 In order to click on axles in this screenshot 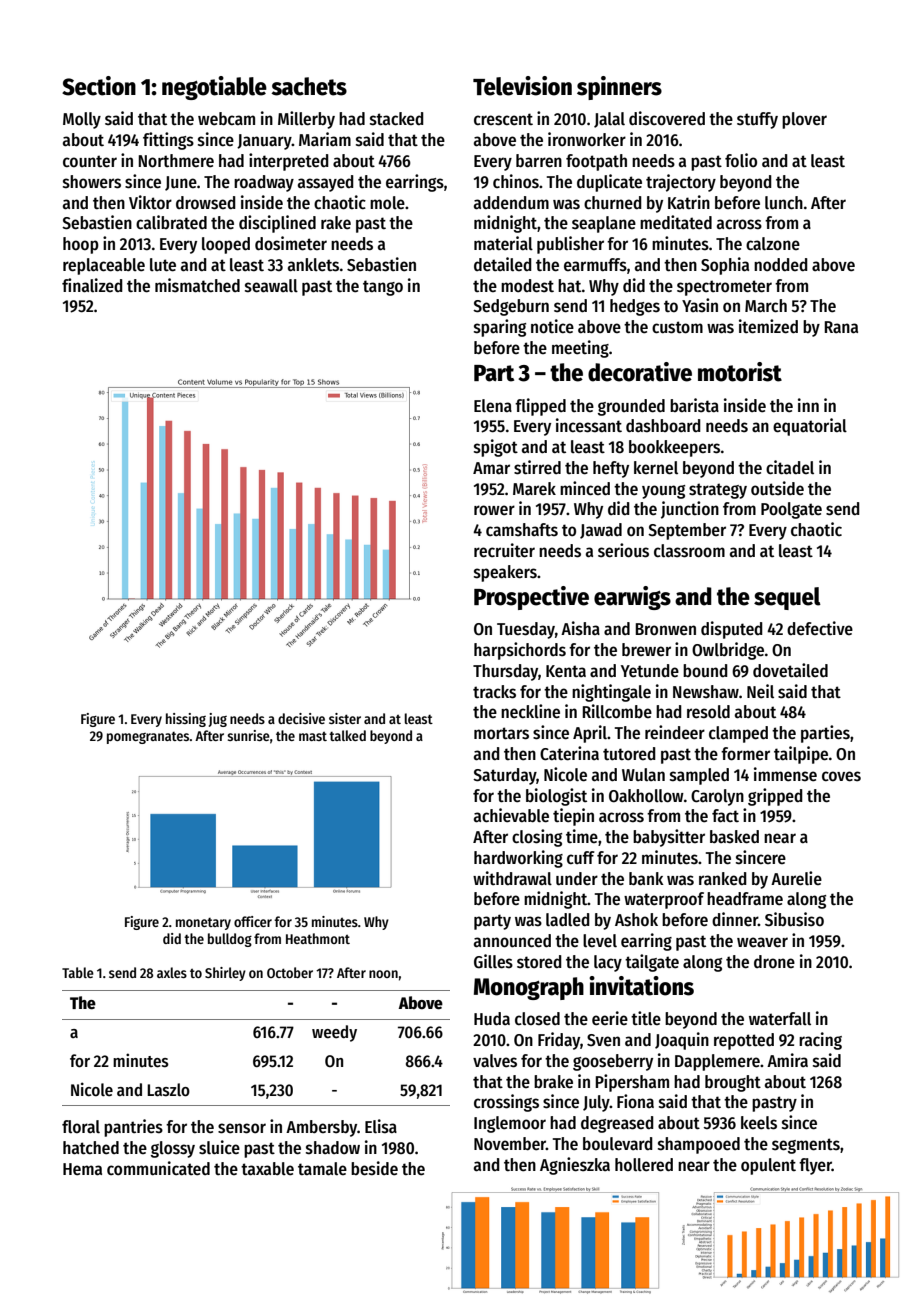, I will do `click(172, 972)`.
